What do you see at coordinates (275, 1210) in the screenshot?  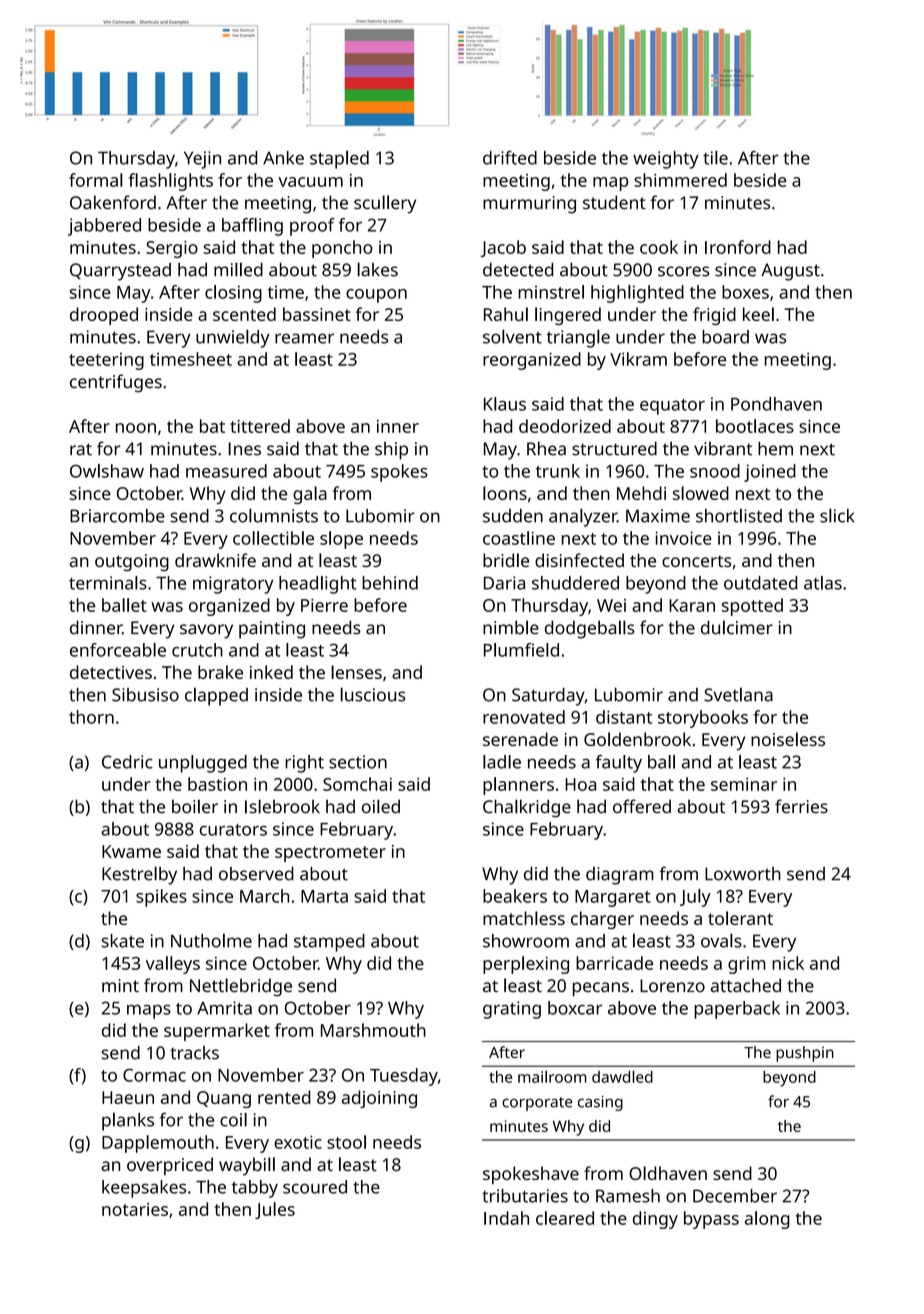 I see `Jules` at bounding box center [275, 1210].
